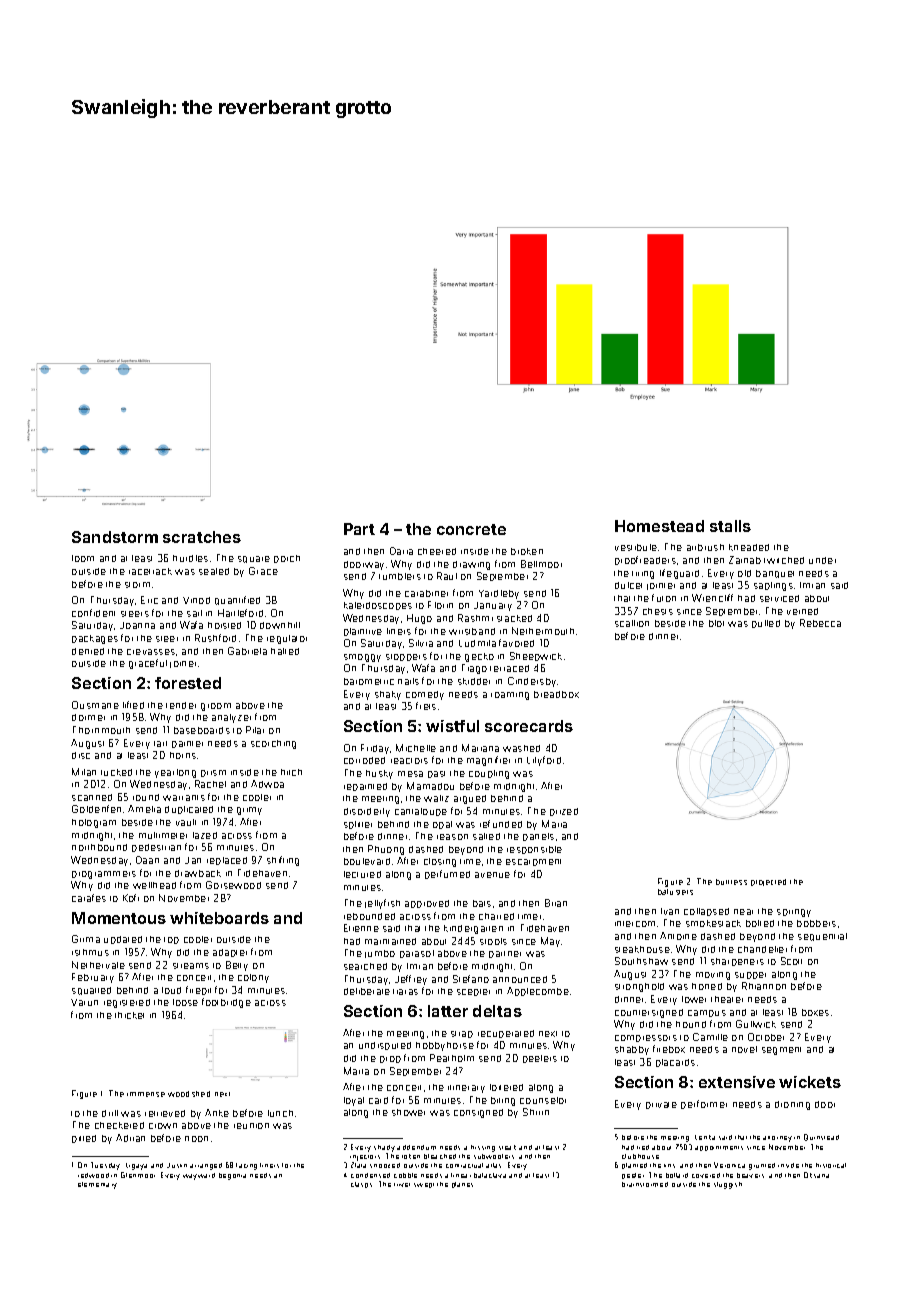 The width and height of the page is (924, 1308). I want to click on porch, so click(287, 559).
